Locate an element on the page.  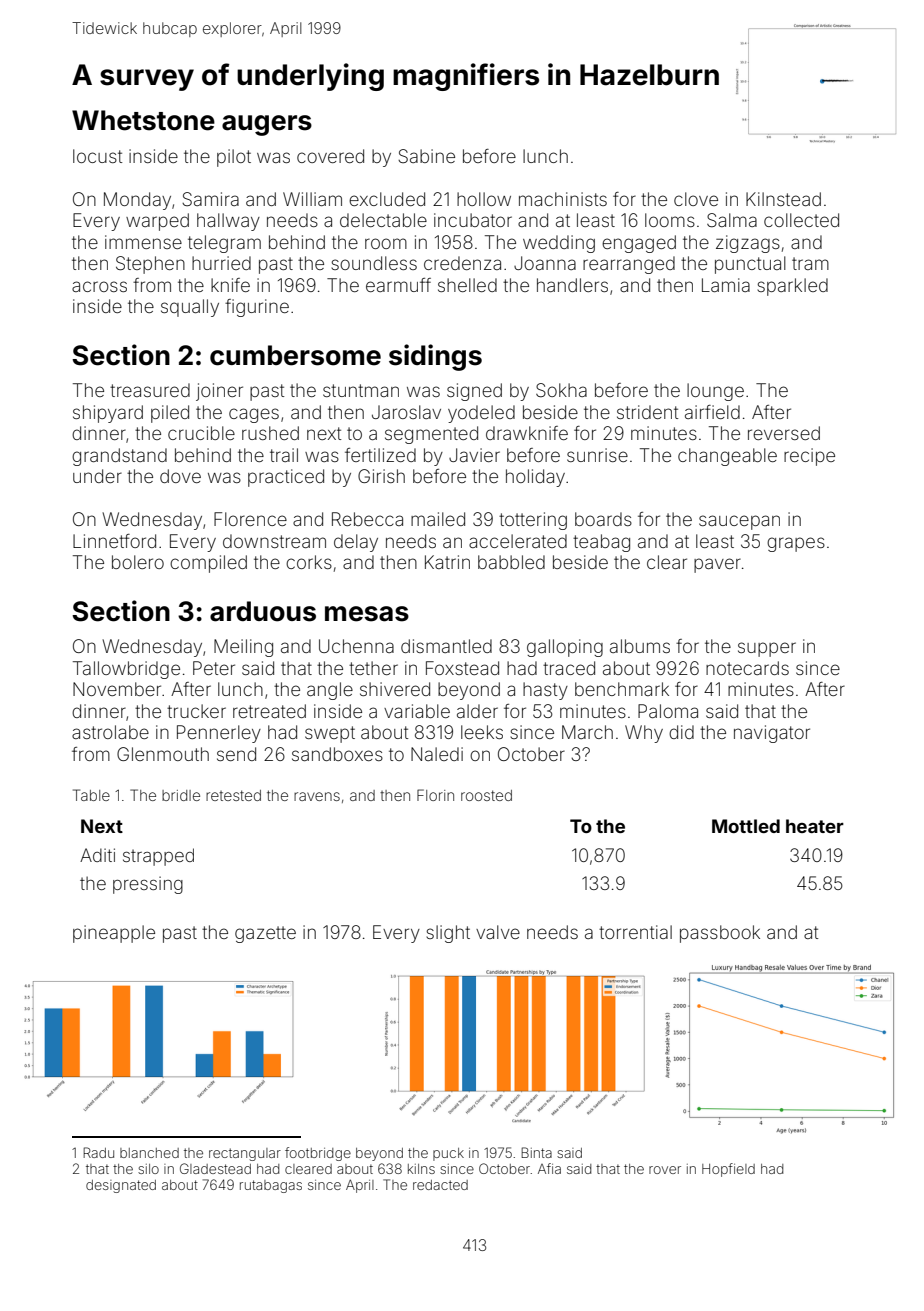
saucepan is located at coordinates (739, 522).
